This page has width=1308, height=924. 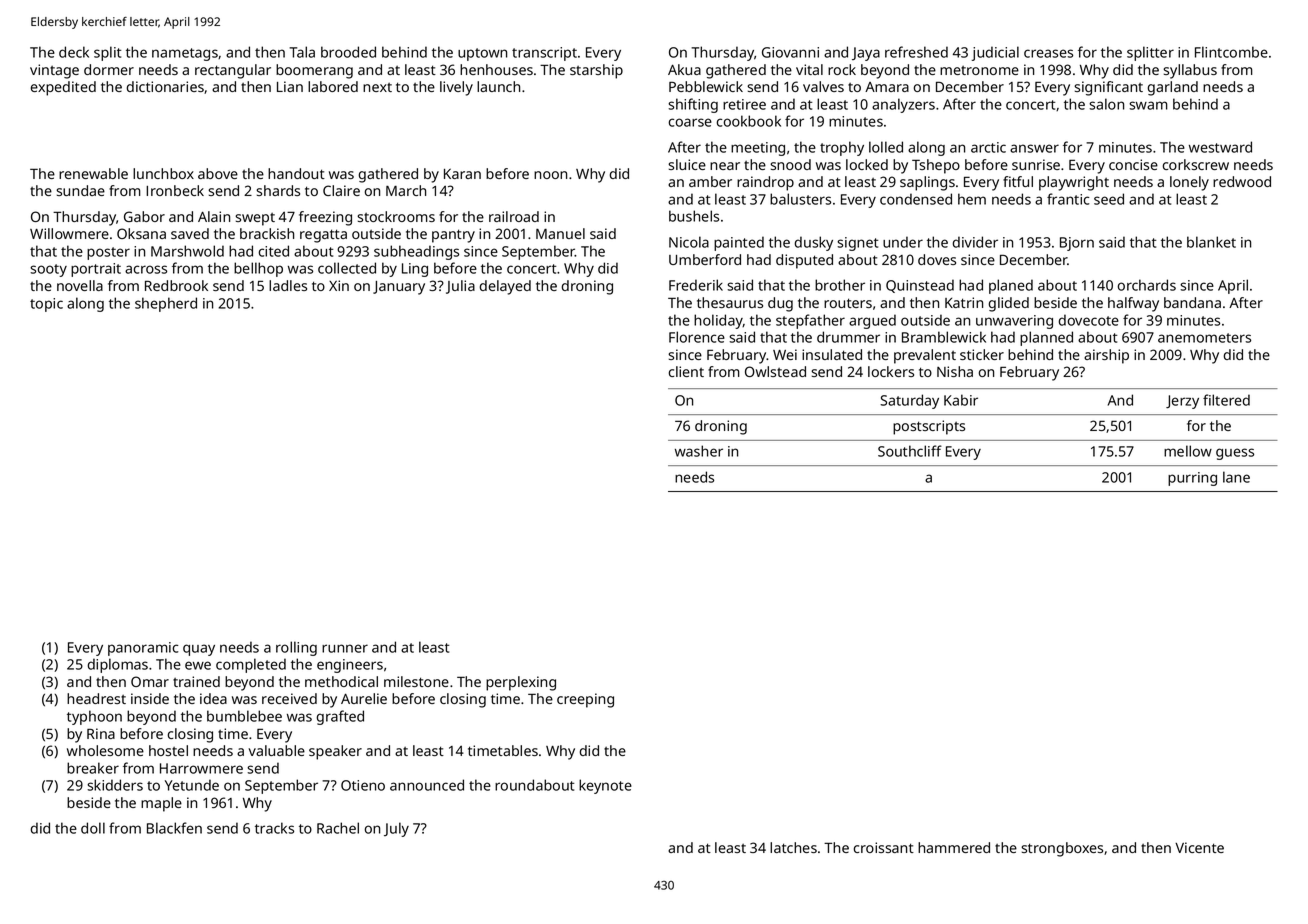 I want to click on client, so click(x=686, y=371).
